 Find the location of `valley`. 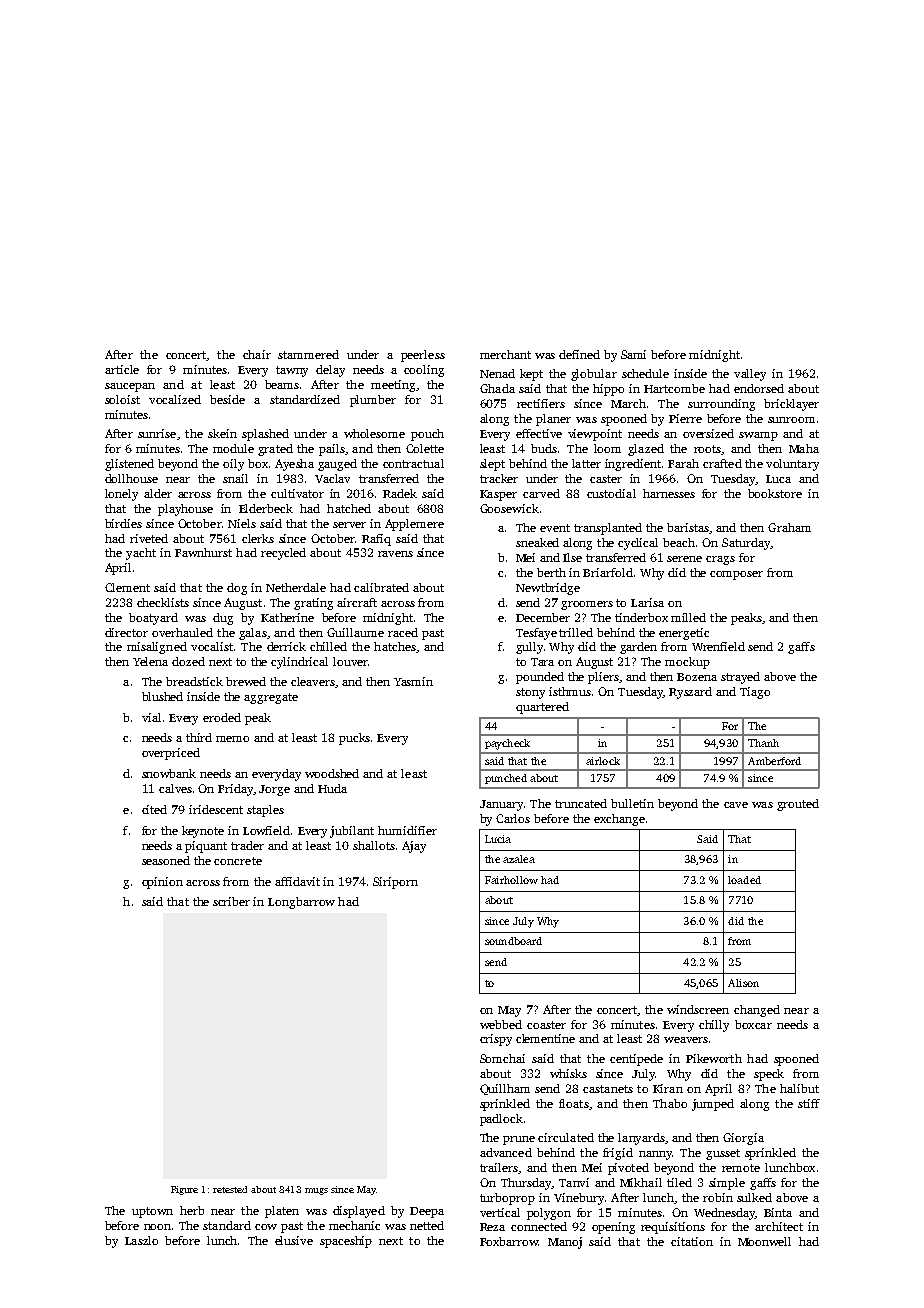

valley is located at coordinates (750, 375).
